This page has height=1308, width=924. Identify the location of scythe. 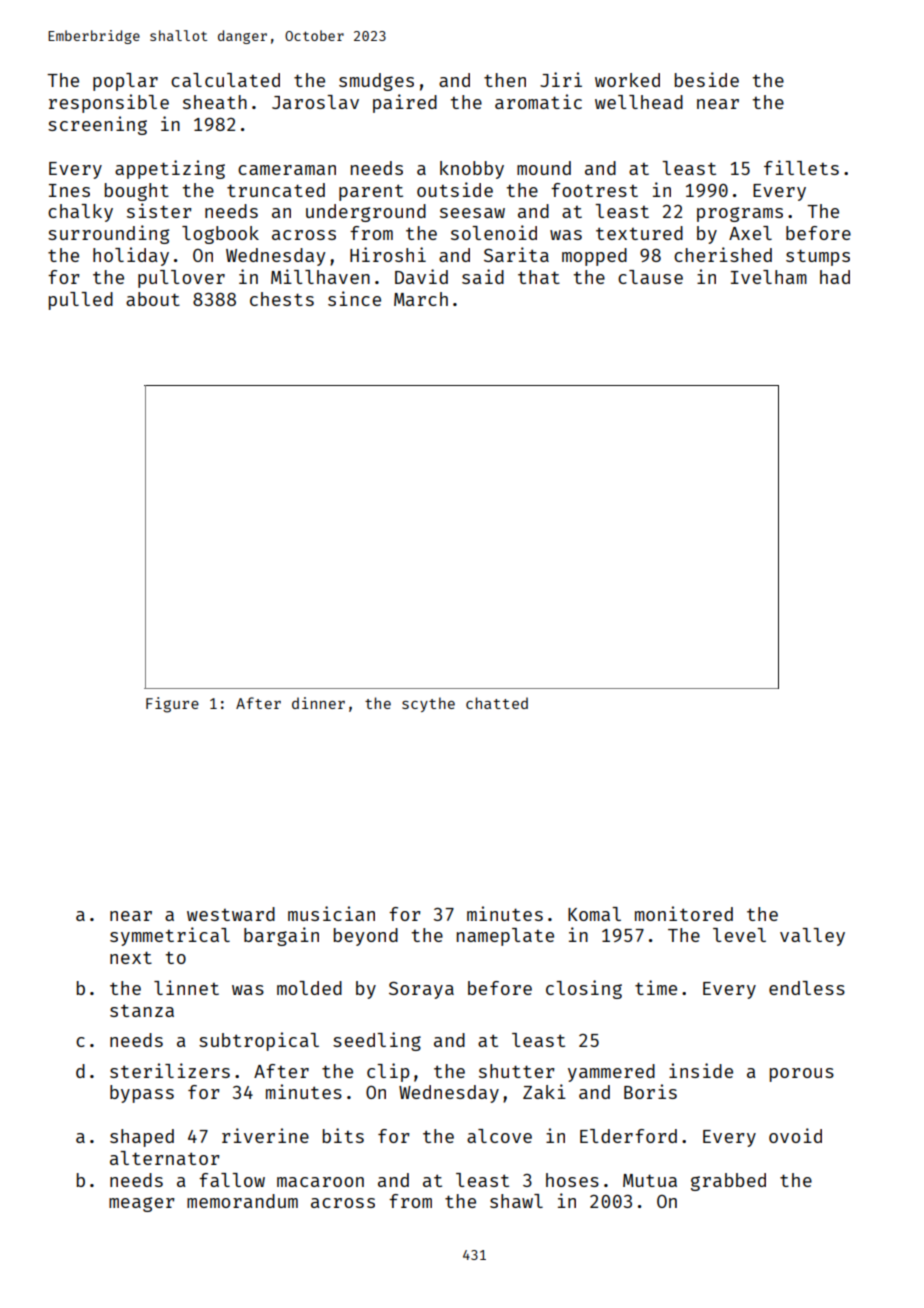
(428, 704).
